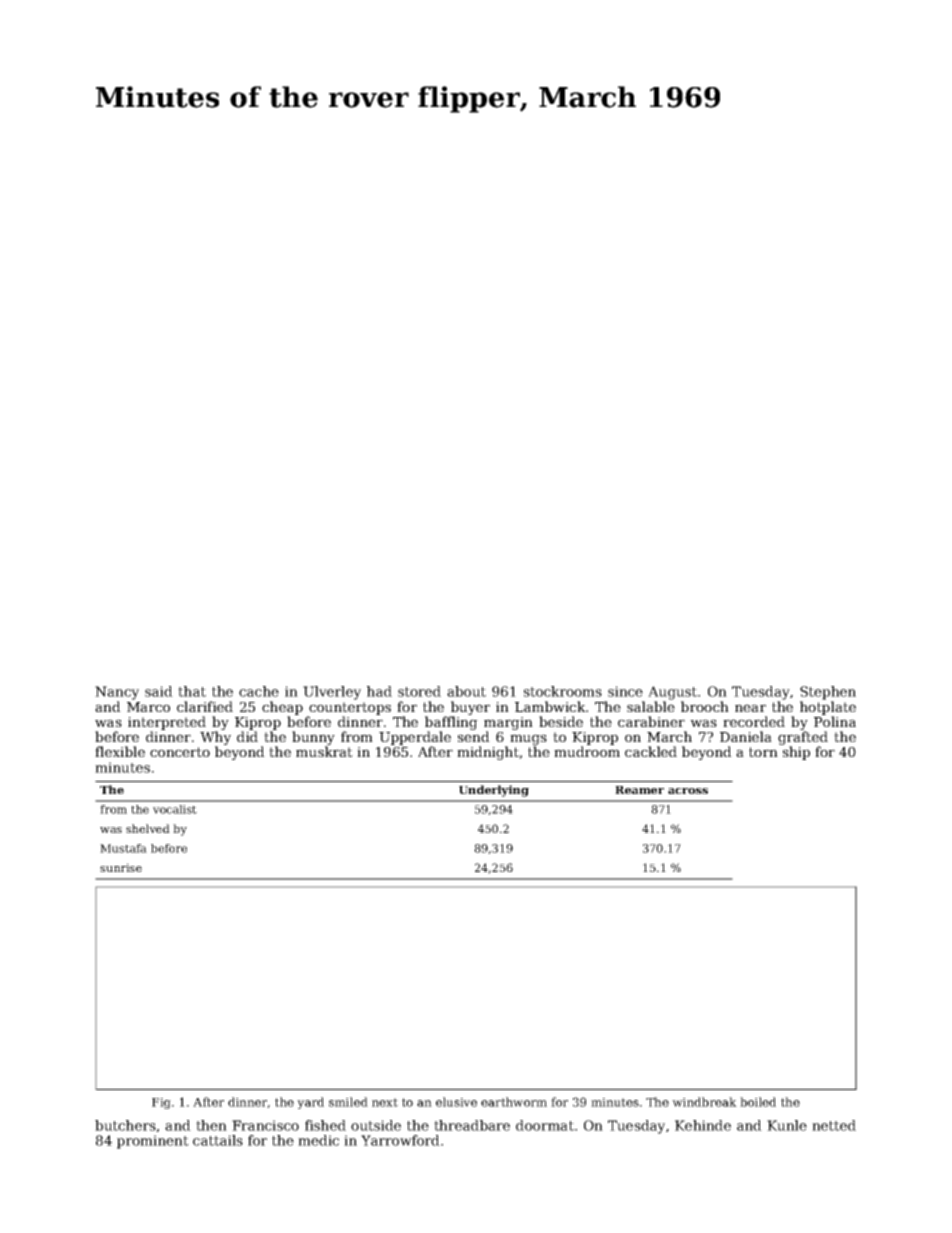 The height and width of the screenshot is (1233, 952). Describe the element at coordinates (514, 1102) in the screenshot. I see `earthworm` at that location.
